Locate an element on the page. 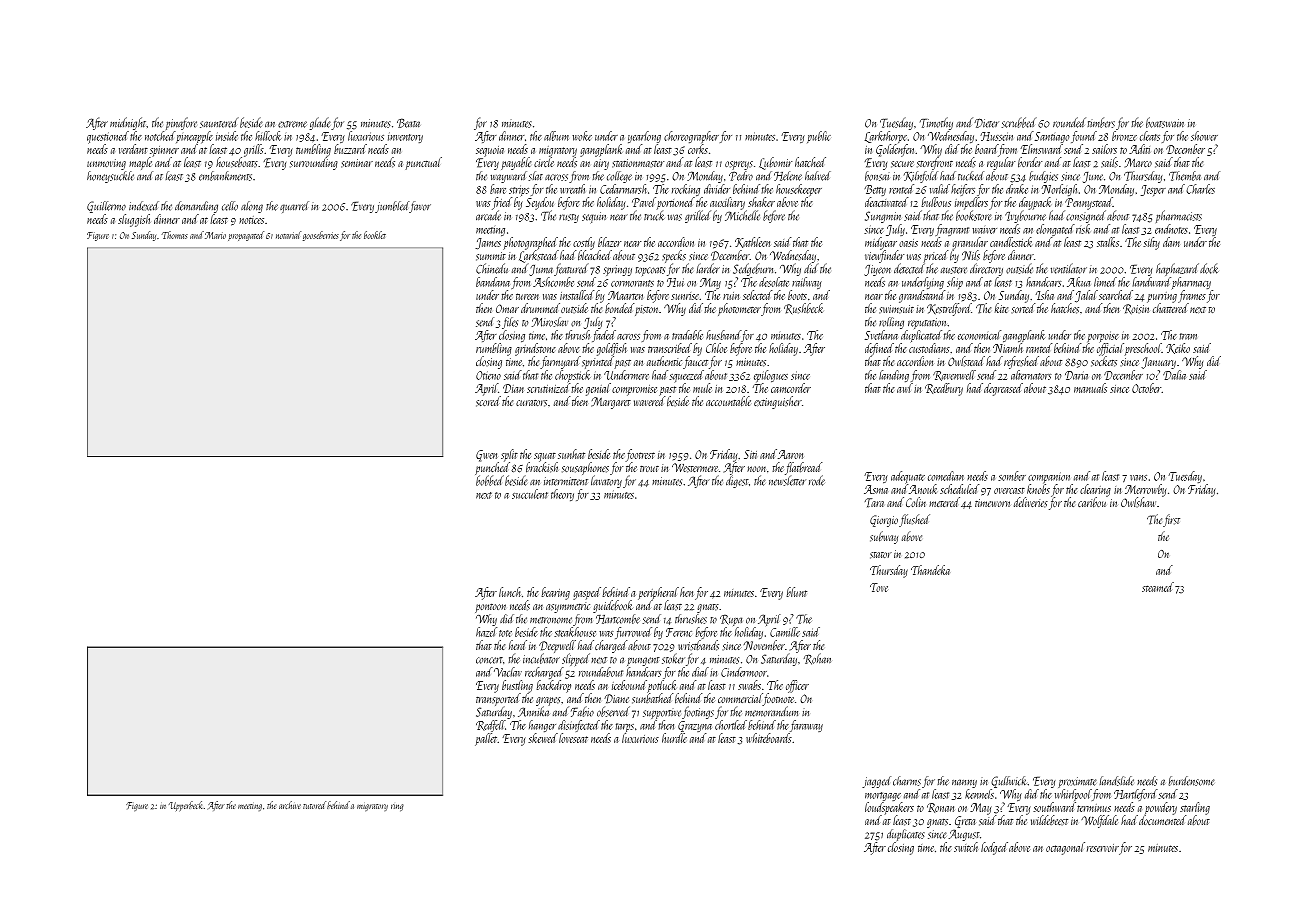  choreographer is located at coordinates (691, 137).
